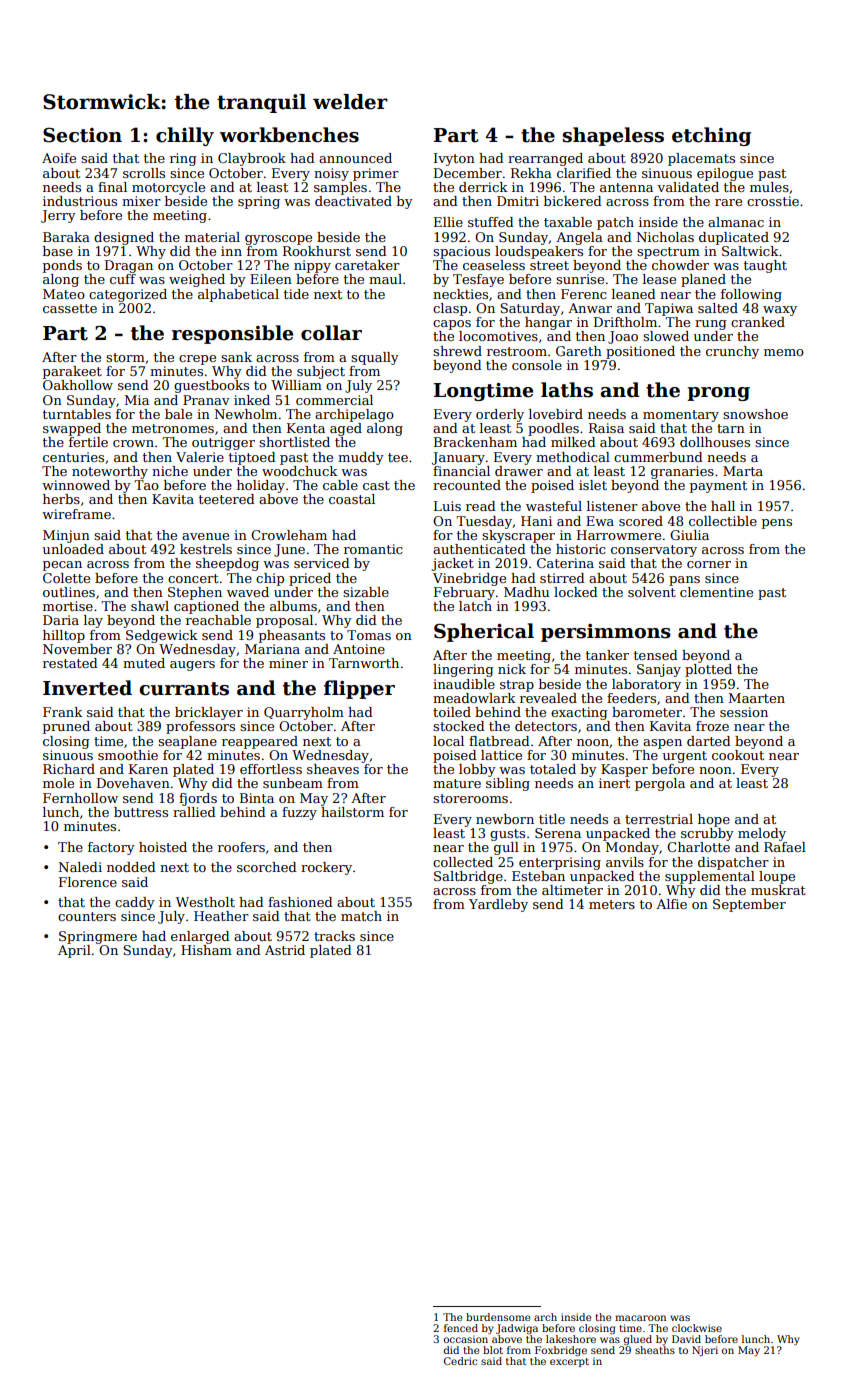 This screenshot has width=849, height=1400. Describe the element at coordinates (448, 741) in the screenshot. I see `local` at that location.
